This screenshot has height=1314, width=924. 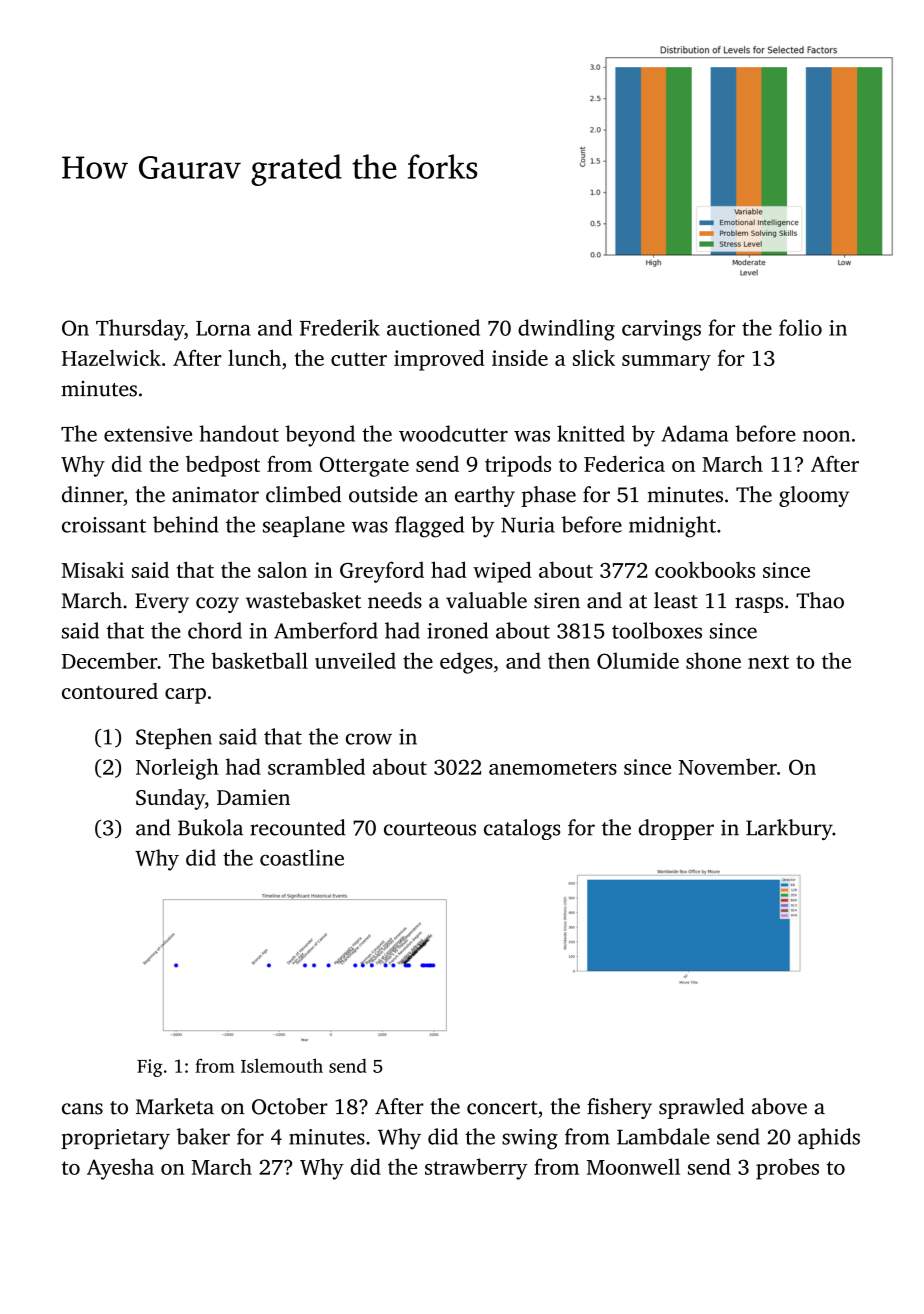 I want to click on strawberry, so click(x=476, y=1169).
